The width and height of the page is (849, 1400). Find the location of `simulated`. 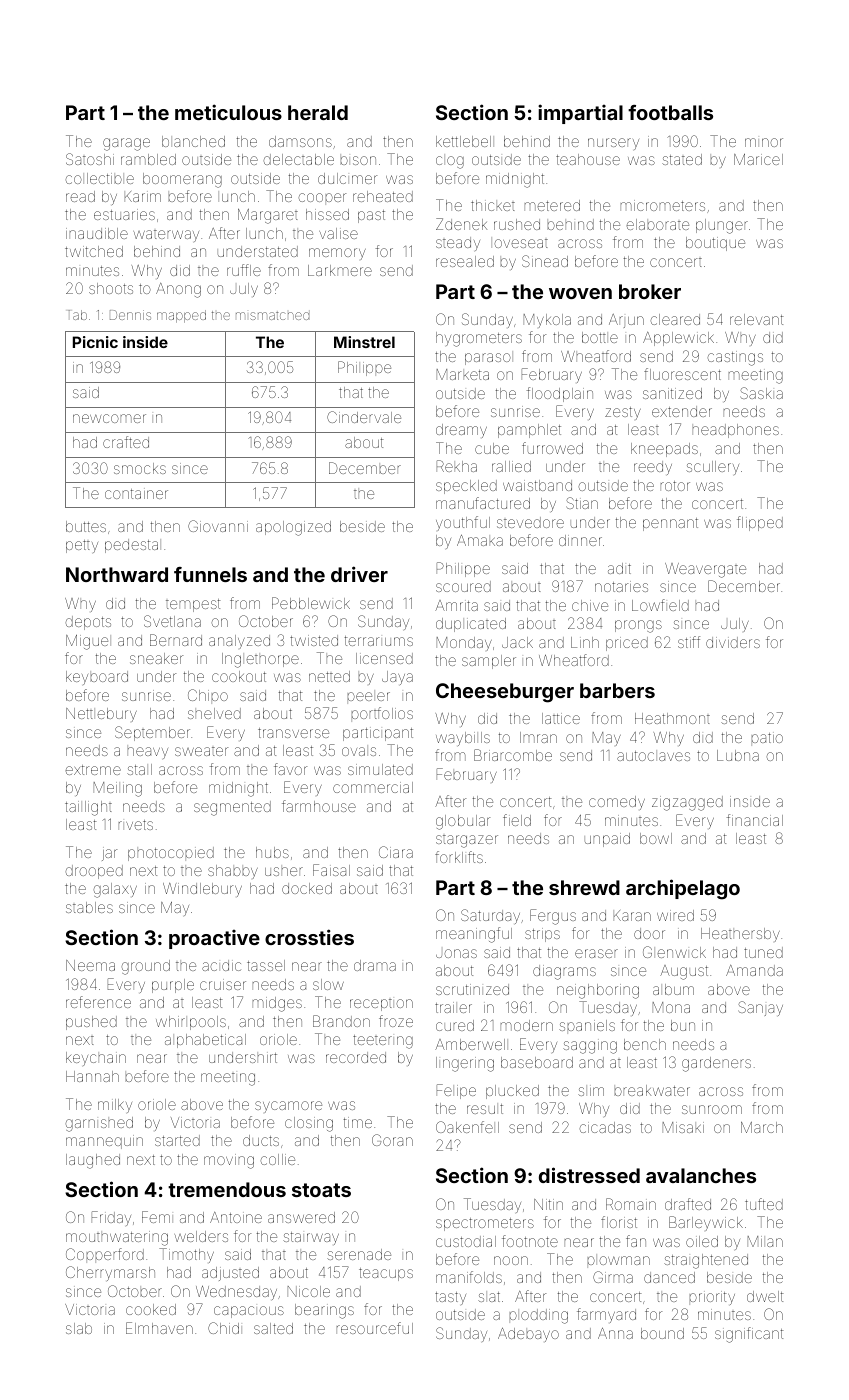

simulated is located at coordinates (380, 769).
